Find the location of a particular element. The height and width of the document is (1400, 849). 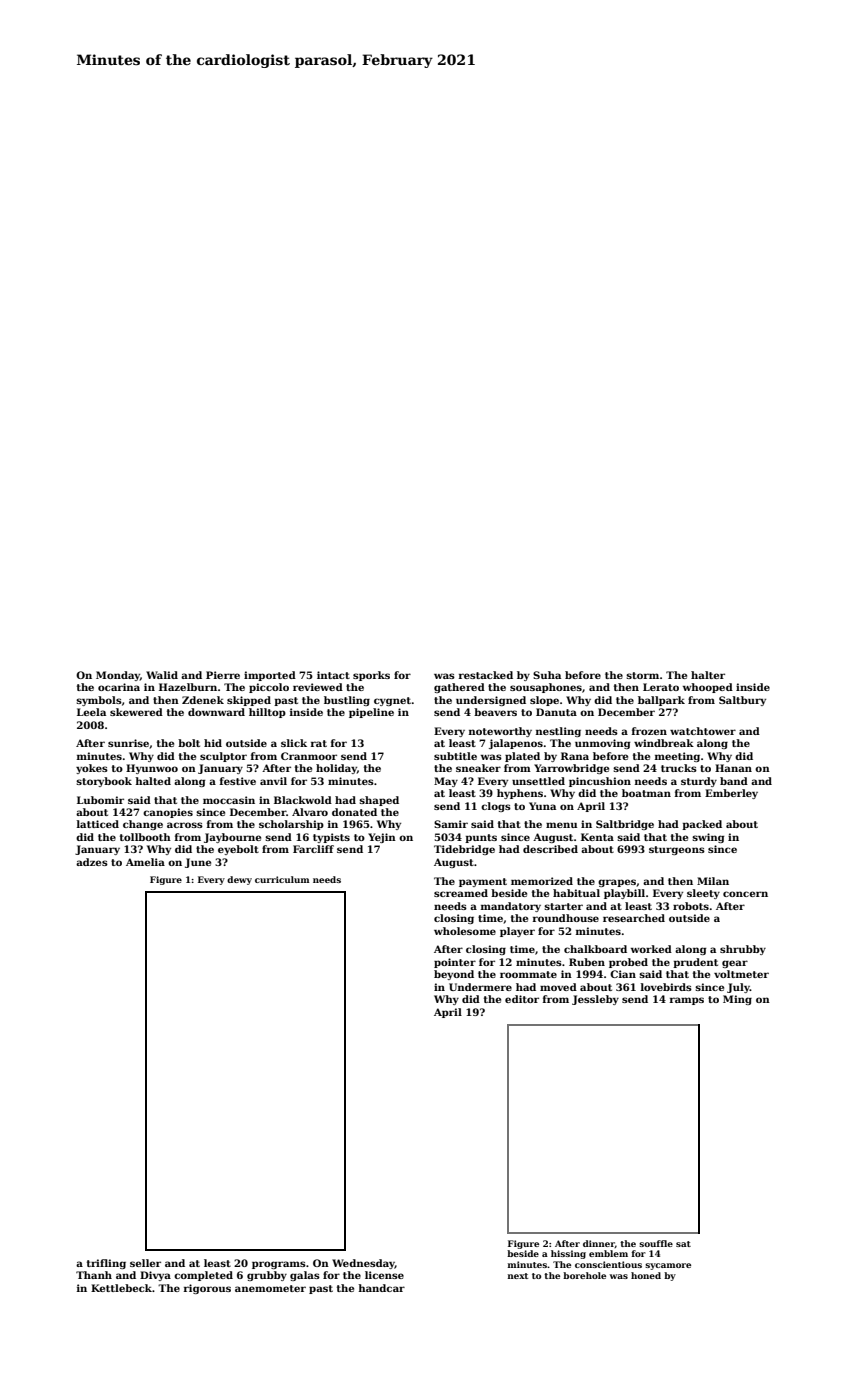

Kettlebeck is located at coordinates (121, 1288).
